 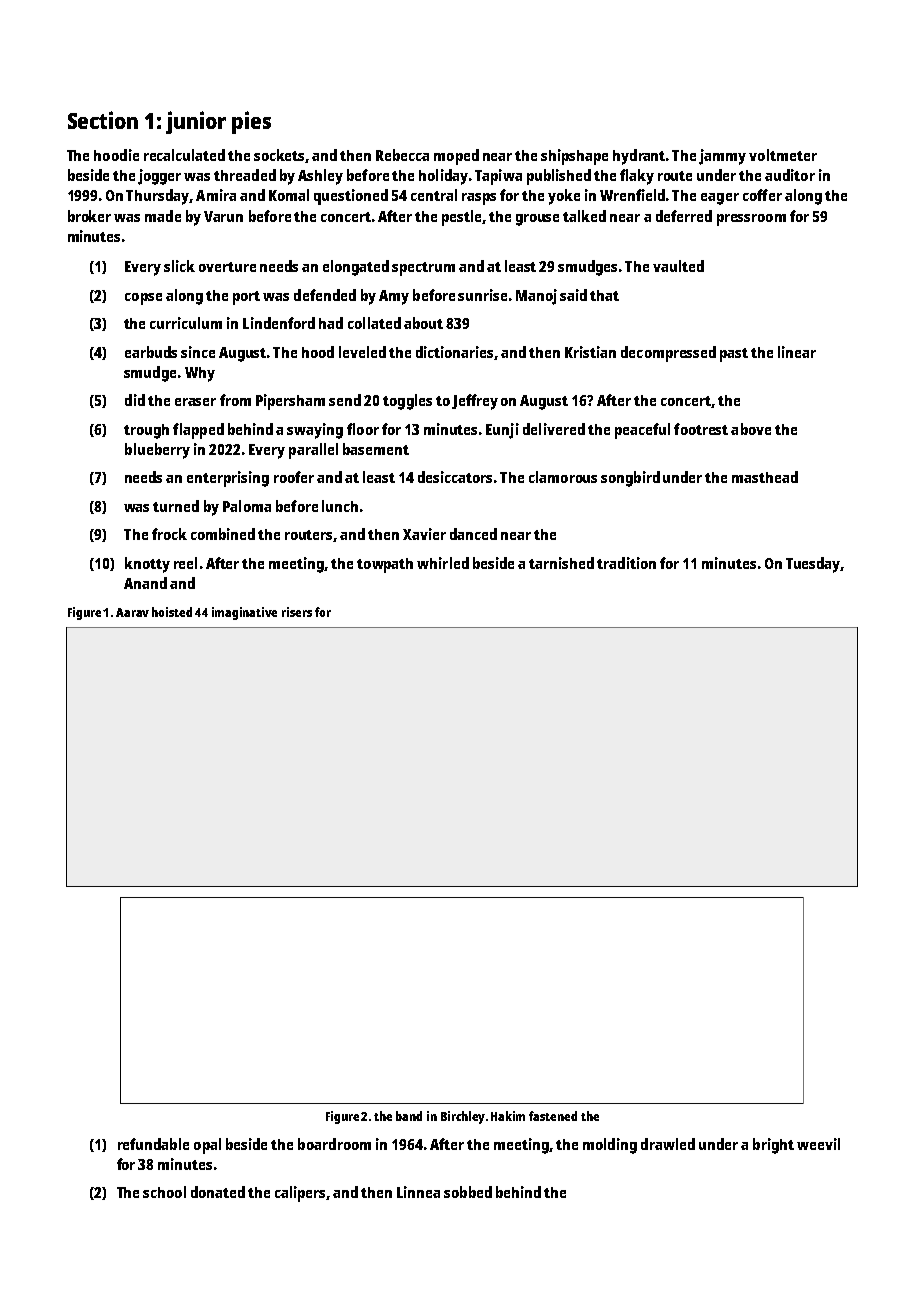 I want to click on Jeffrey, so click(x=475, y=402).
